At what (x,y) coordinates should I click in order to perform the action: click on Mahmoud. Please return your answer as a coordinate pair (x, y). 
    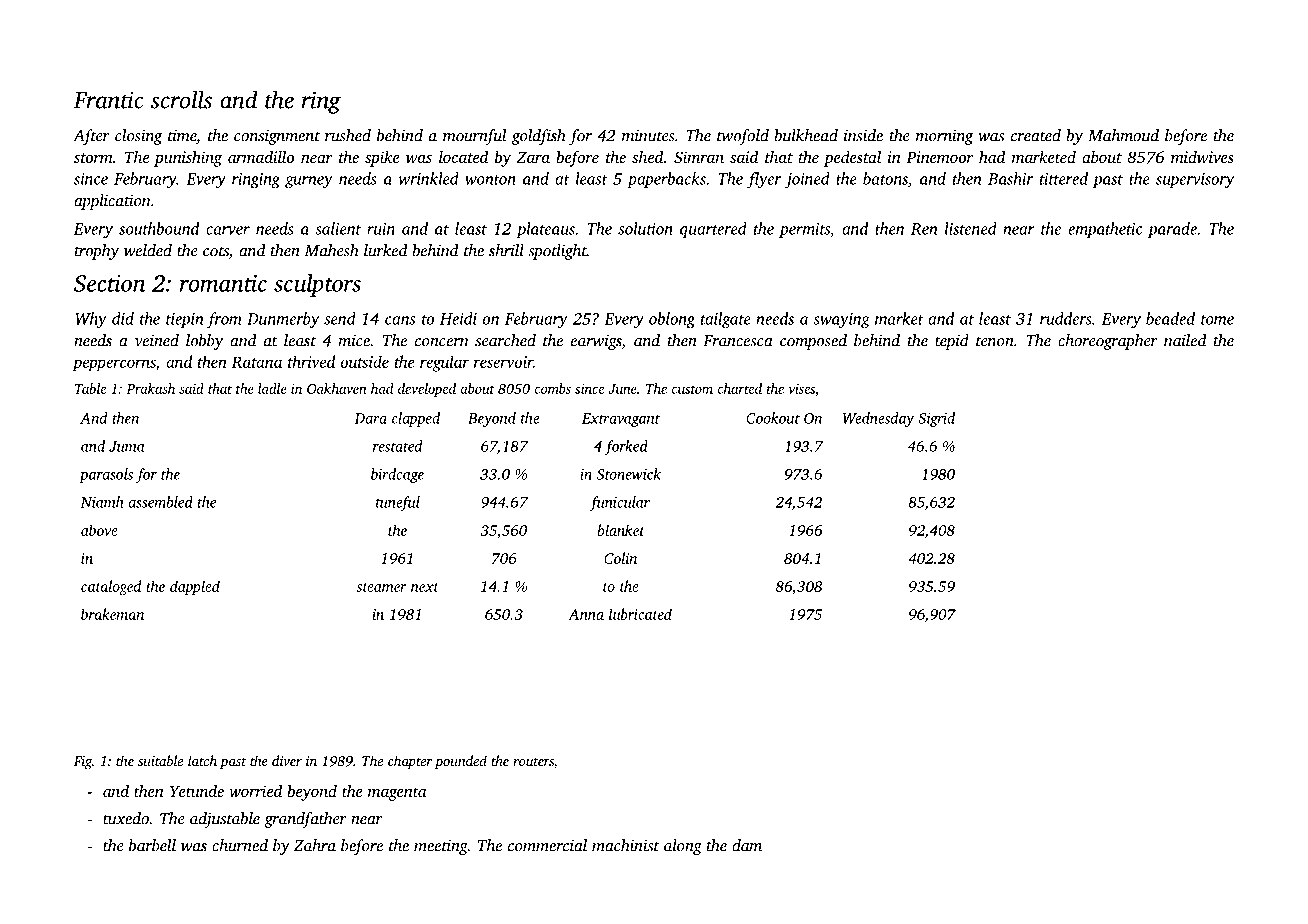
    Looking at the image, I should click on (1123, 135).
